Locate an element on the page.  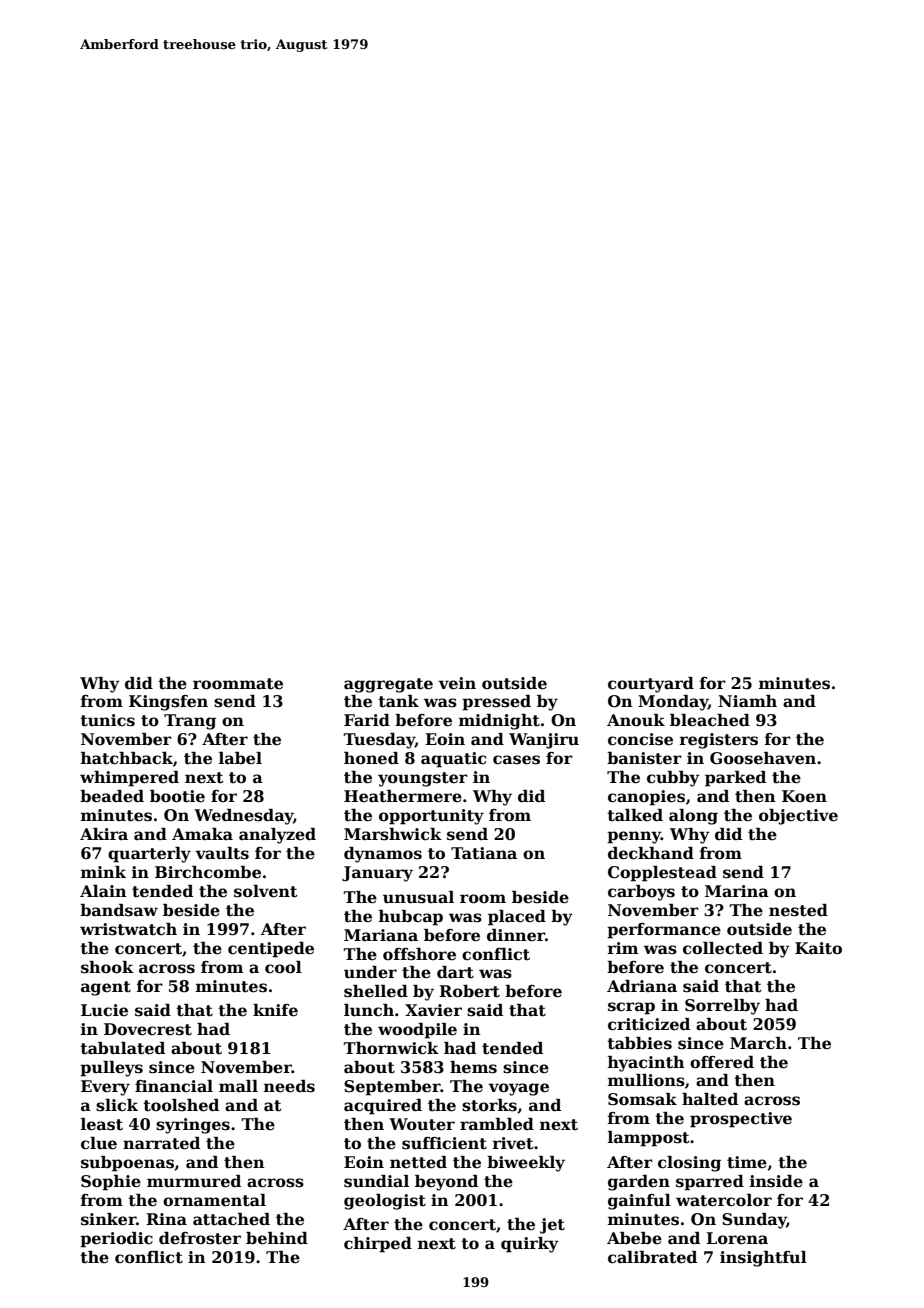
chirped is located at coordinates (378, 1245).
